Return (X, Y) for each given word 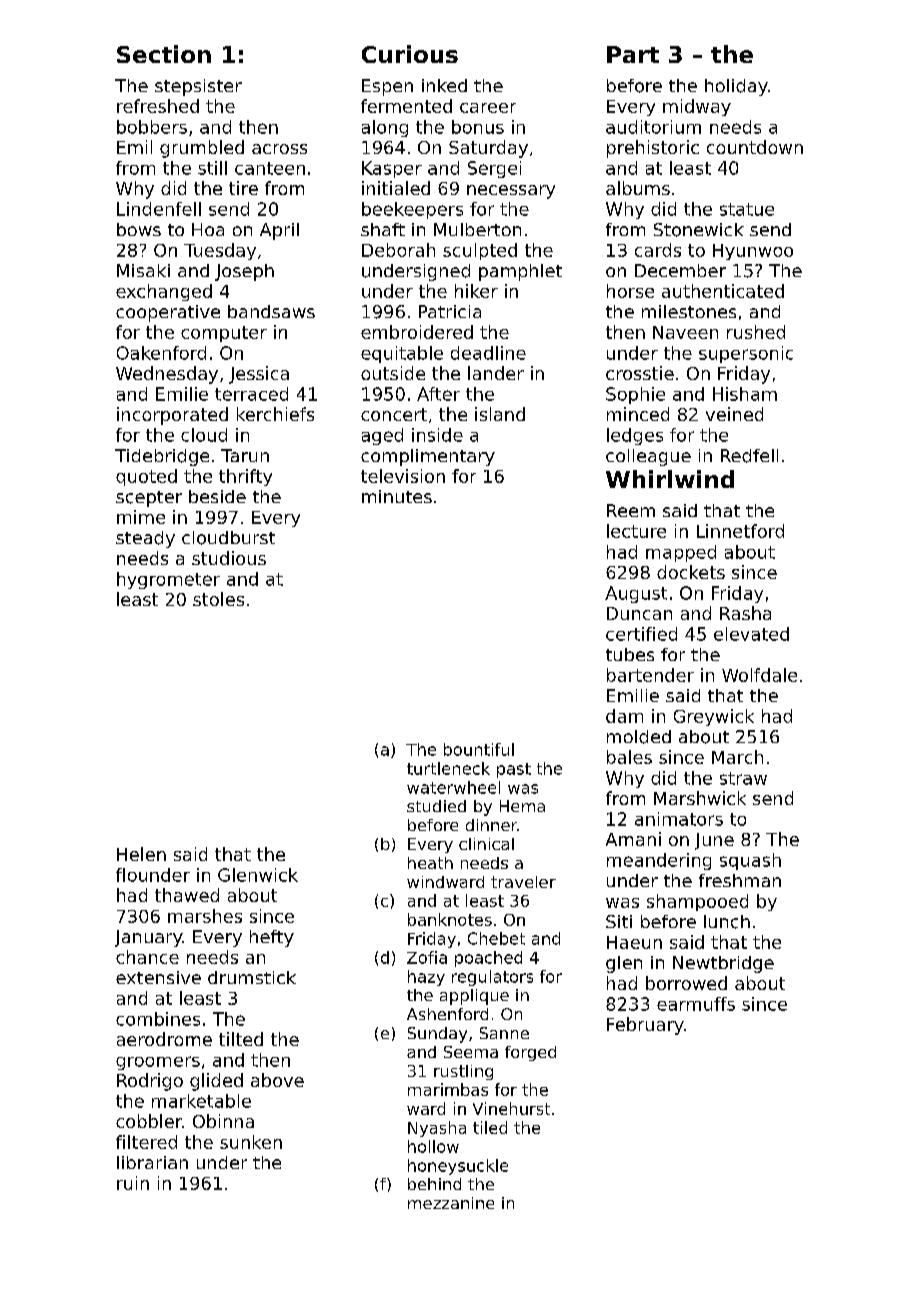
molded (639, 737)
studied (436, 806)
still (212, 168)
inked (444, 85)
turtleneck (448, 768)
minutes (397, 496)
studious (229, 558)
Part (633, 54)
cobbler (149, 1121)
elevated (751, 634)
